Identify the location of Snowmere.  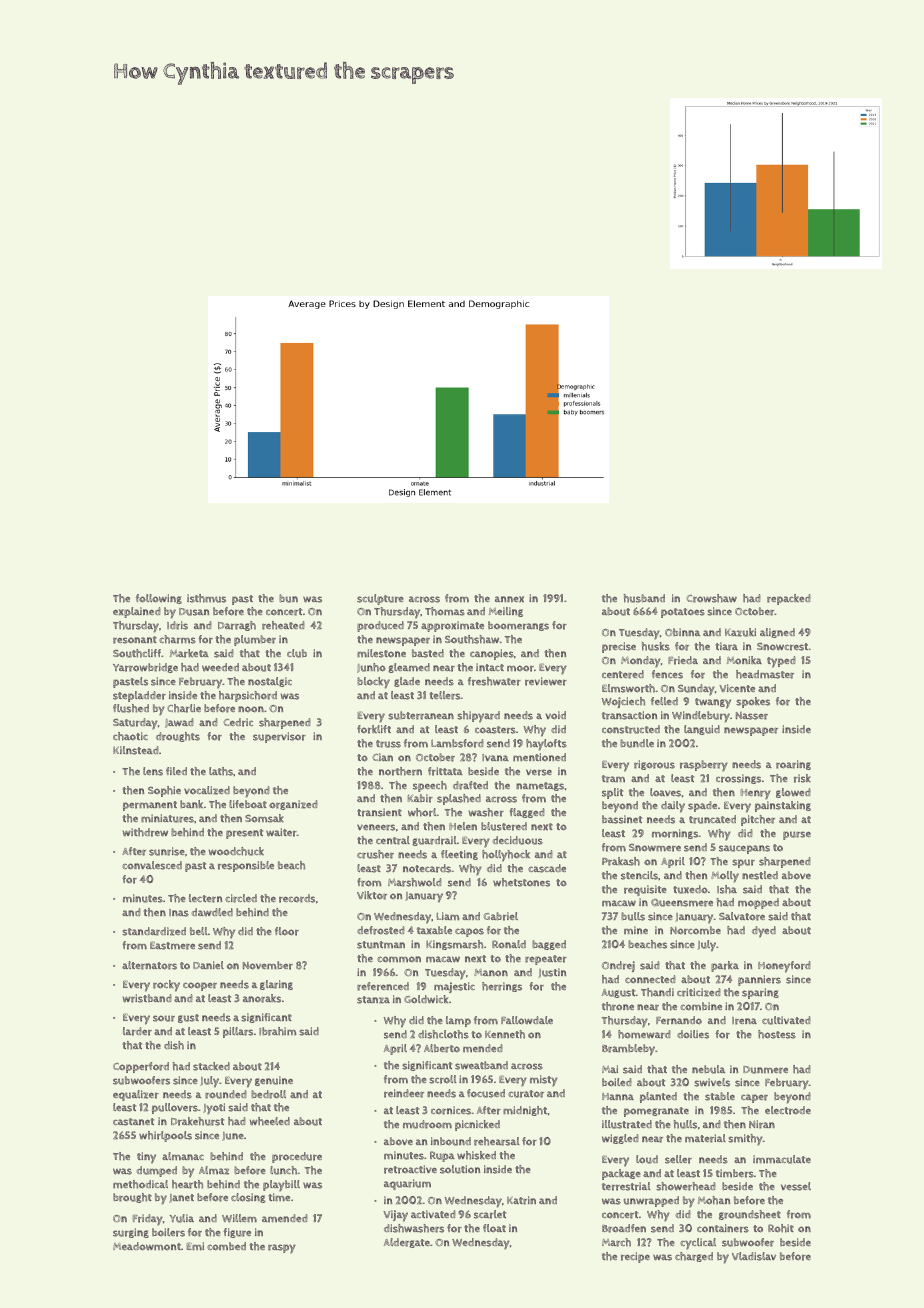
(655, 848).
